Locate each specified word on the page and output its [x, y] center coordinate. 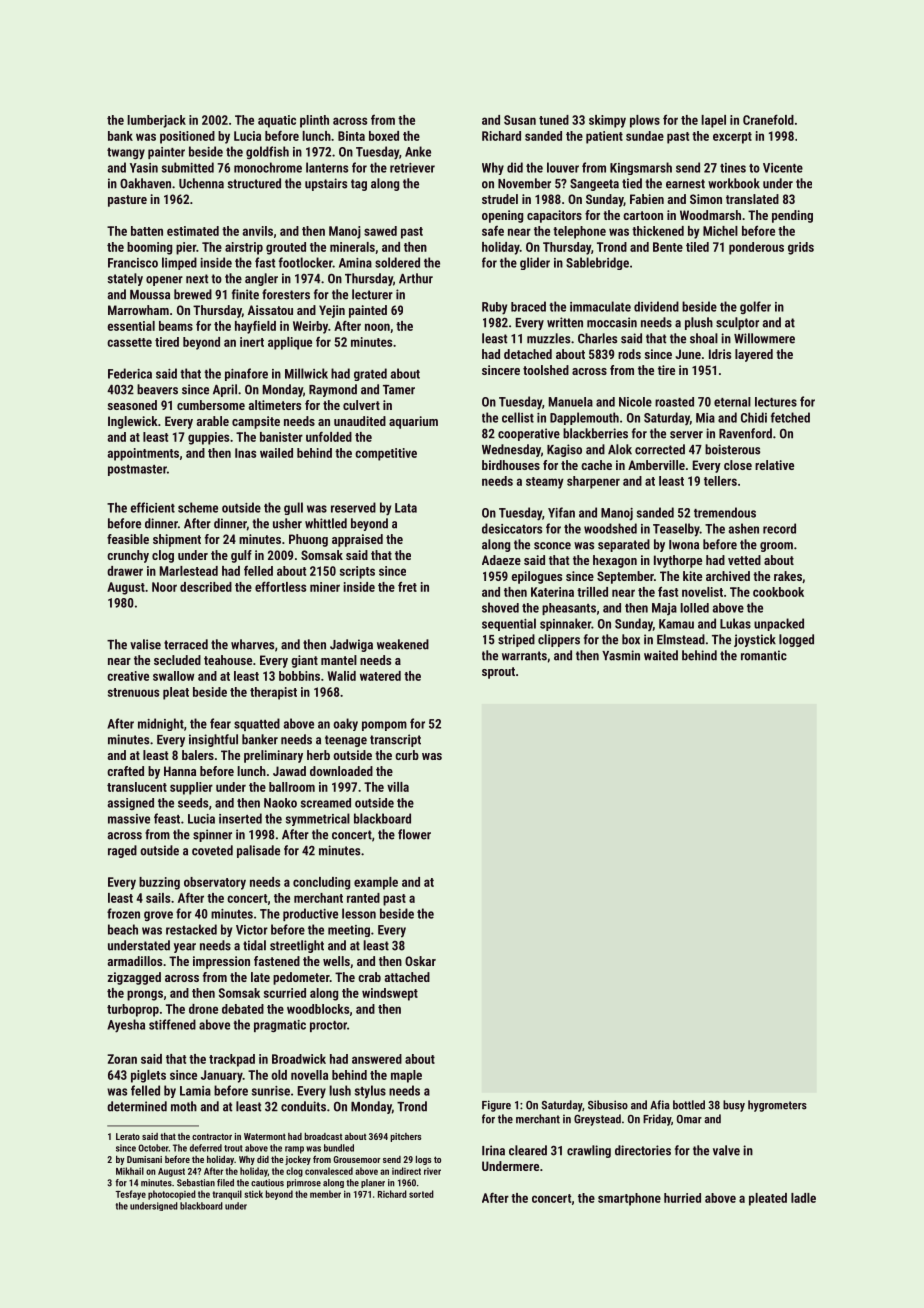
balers [198, 755]
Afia [660, 1105]
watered [380, 676]
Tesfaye [130, 1195]
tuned [554, 120]
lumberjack [156, 121]
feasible [128, 539]
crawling [589, 1151]
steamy [545, 483]
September [625, 577]
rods [629, 354]
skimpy [607, 121]
